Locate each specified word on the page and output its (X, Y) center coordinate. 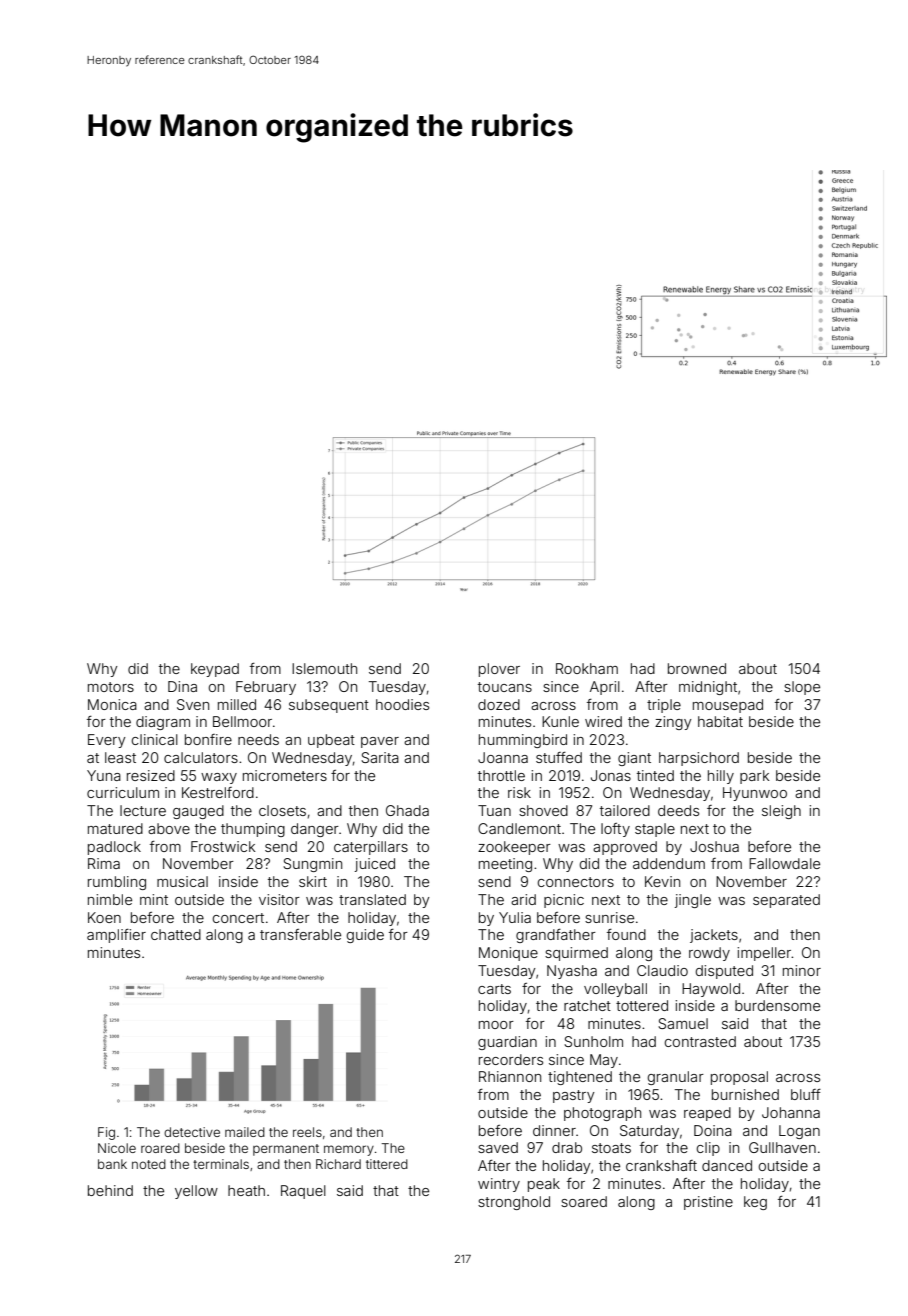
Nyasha (572, 972)
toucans (505, 687)
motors (111, 687)
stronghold (514, 1203)
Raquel (303, 1192)
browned (697, 668)
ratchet (587, 1005)
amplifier (116, 936)
